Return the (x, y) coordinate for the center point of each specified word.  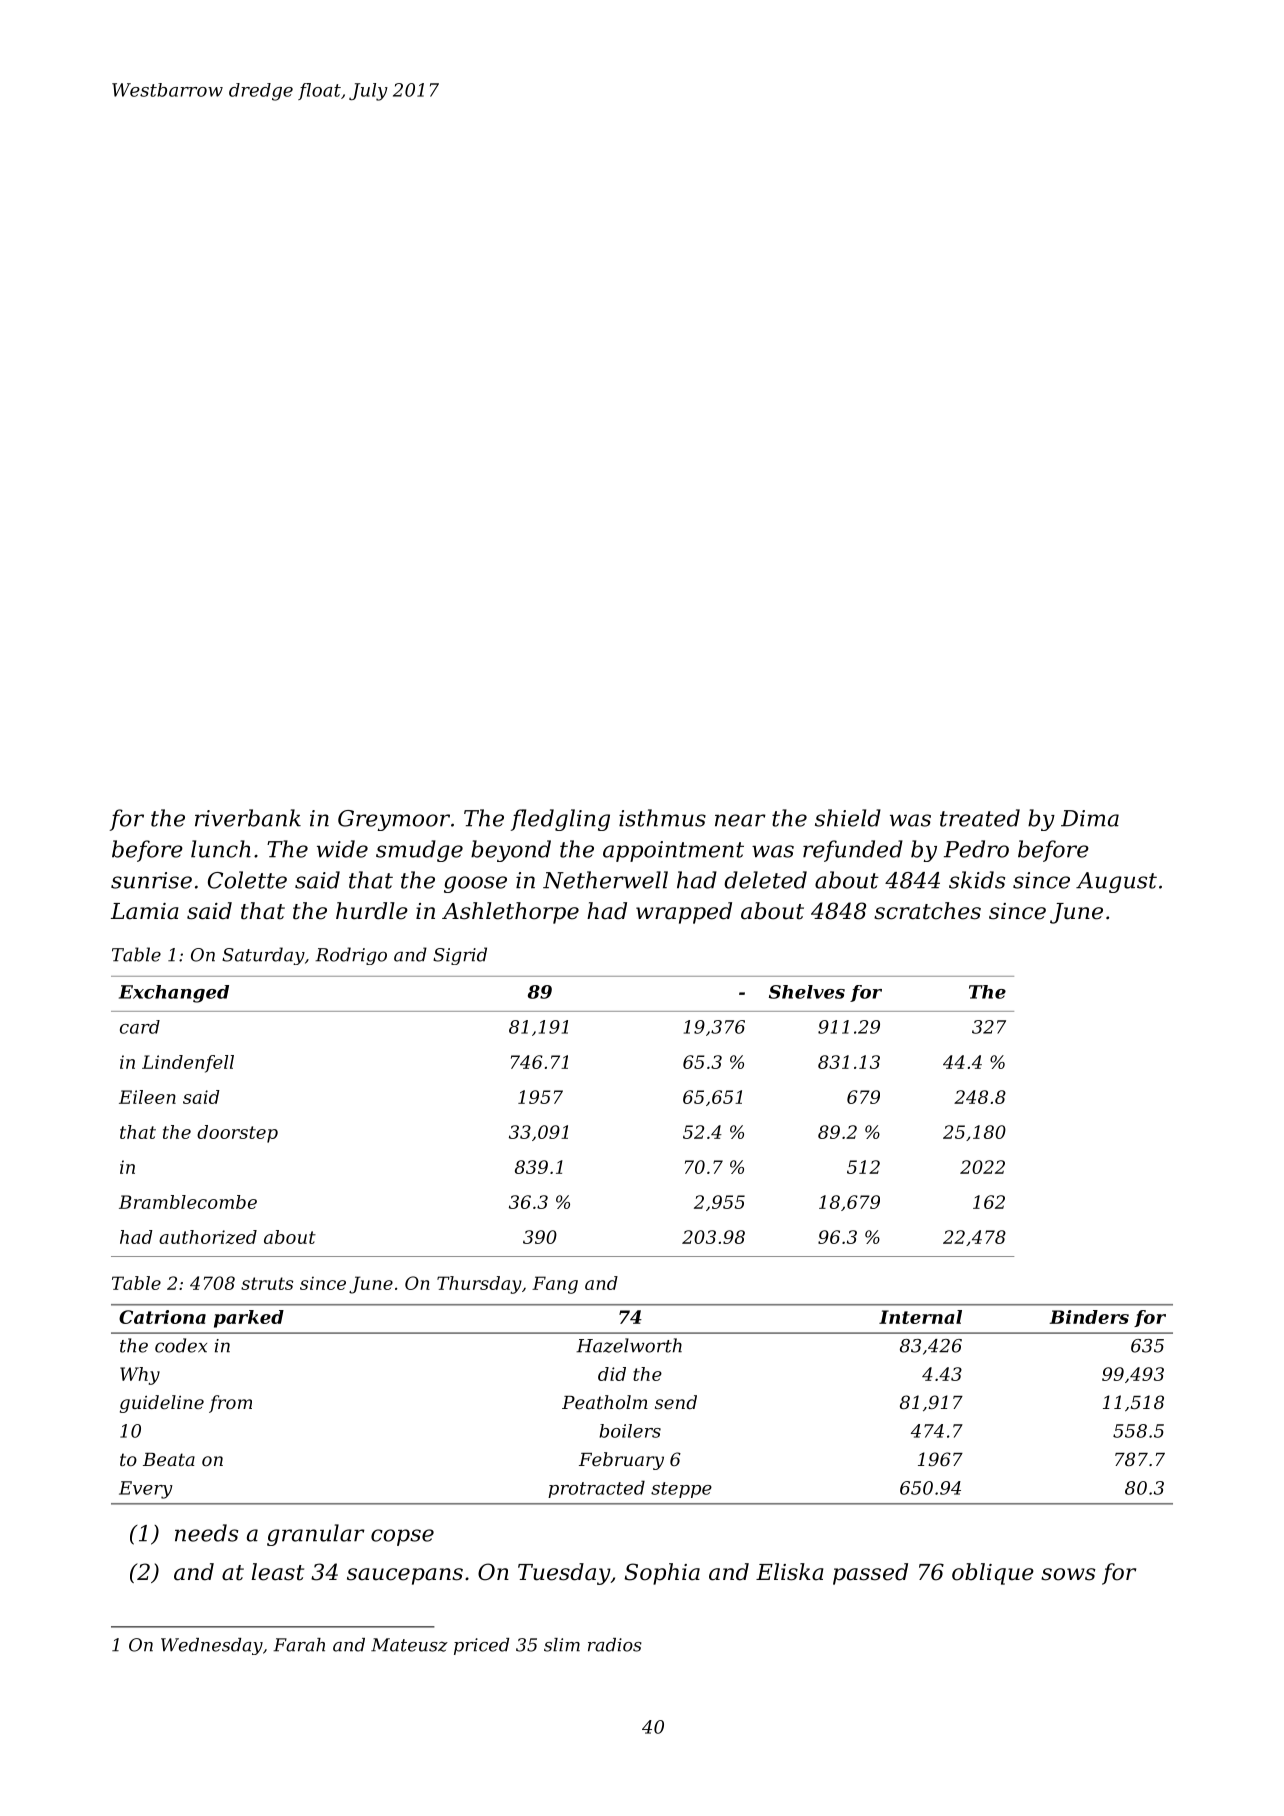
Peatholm (605, 1402)
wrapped (684, 913)
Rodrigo (351, 956)
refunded (853, 851)
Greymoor (394, 820)
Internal (920, 1317)
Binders (1089, 1317)
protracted (596, 1489)
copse (402, 1537)
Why (140, 1376)
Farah (299, 1645)
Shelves (807, 992)
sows (1068, 1574)
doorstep (237, 1134)
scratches (927, 911)
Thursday (479, 1285)
